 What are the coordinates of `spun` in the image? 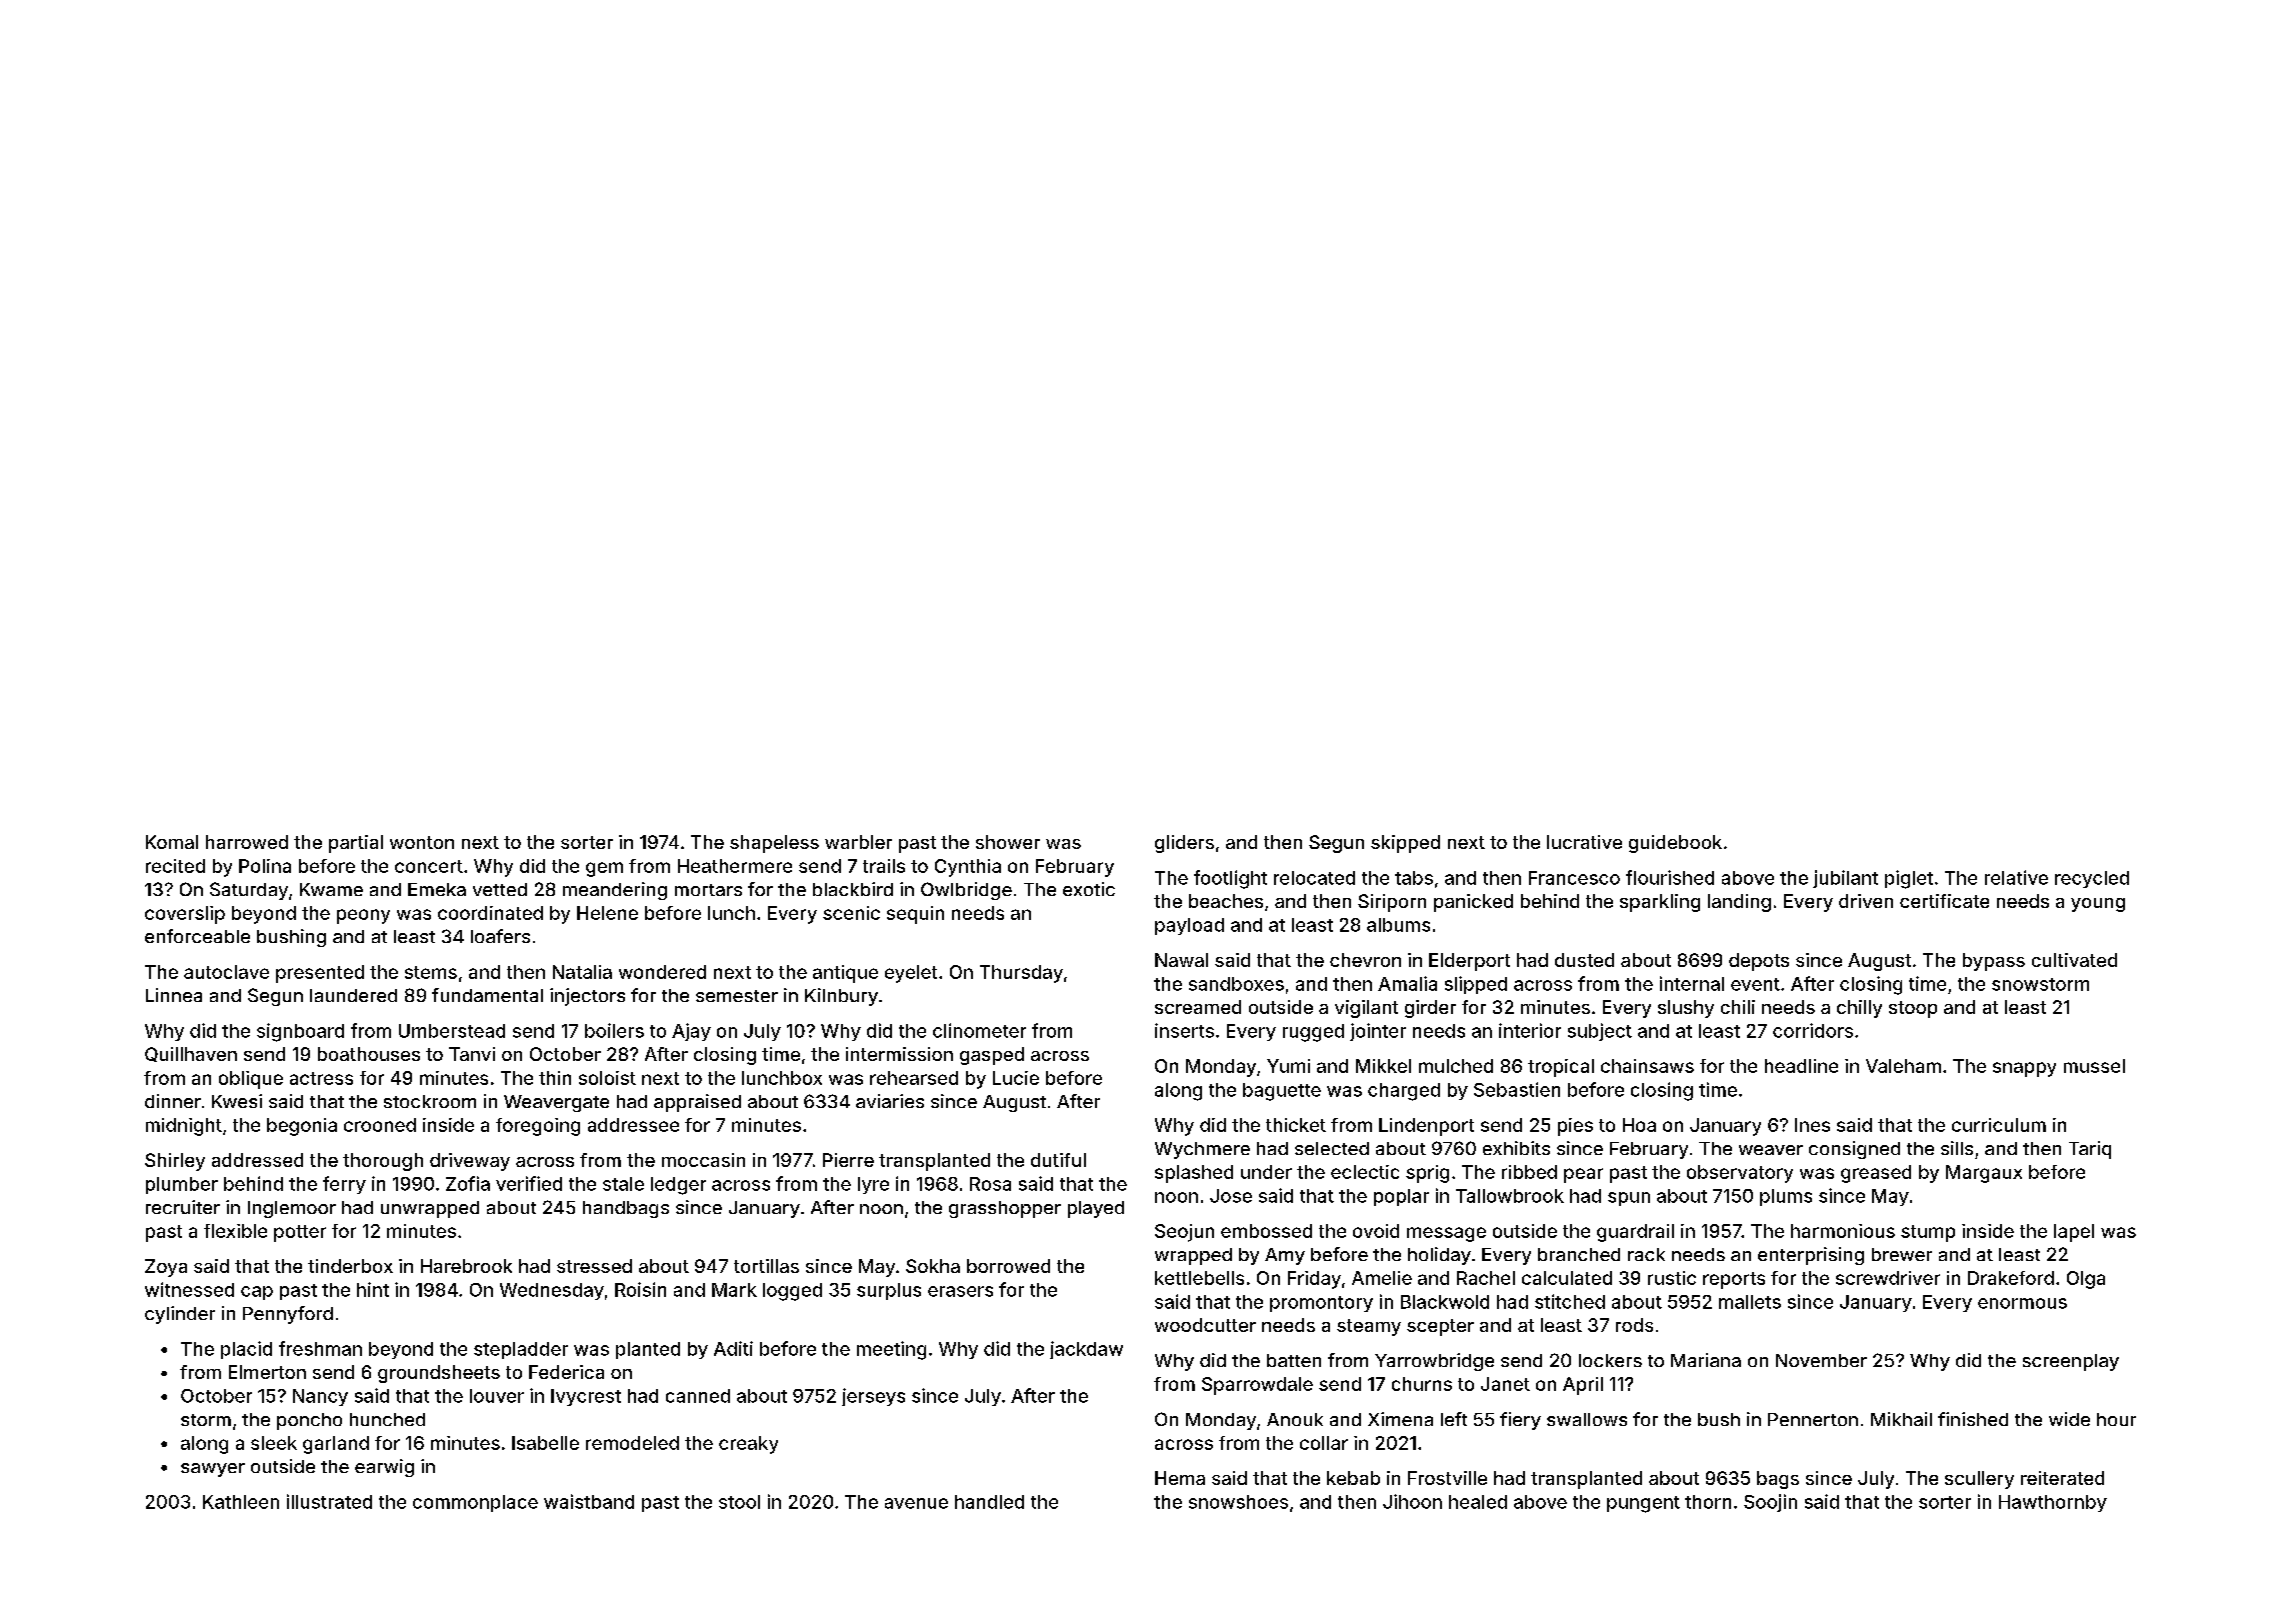 It's located at (1629, 1199).
